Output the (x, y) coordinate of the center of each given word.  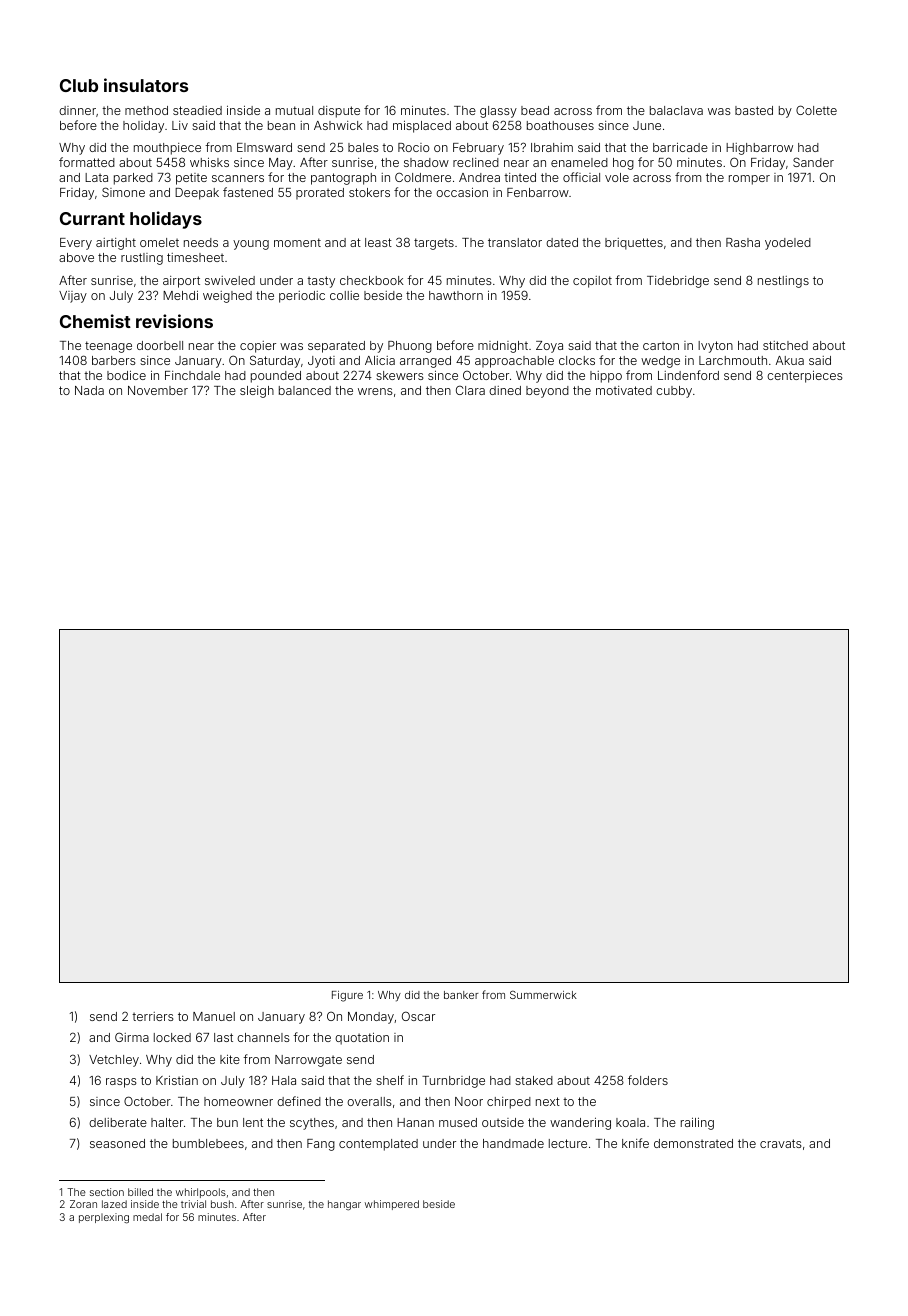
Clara (470, 390)
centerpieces (805, 377)
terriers (153, 1016)
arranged (425, 362)
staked (534, 1080)
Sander (813, 162)
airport (181, 282)
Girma (132, 1037)
